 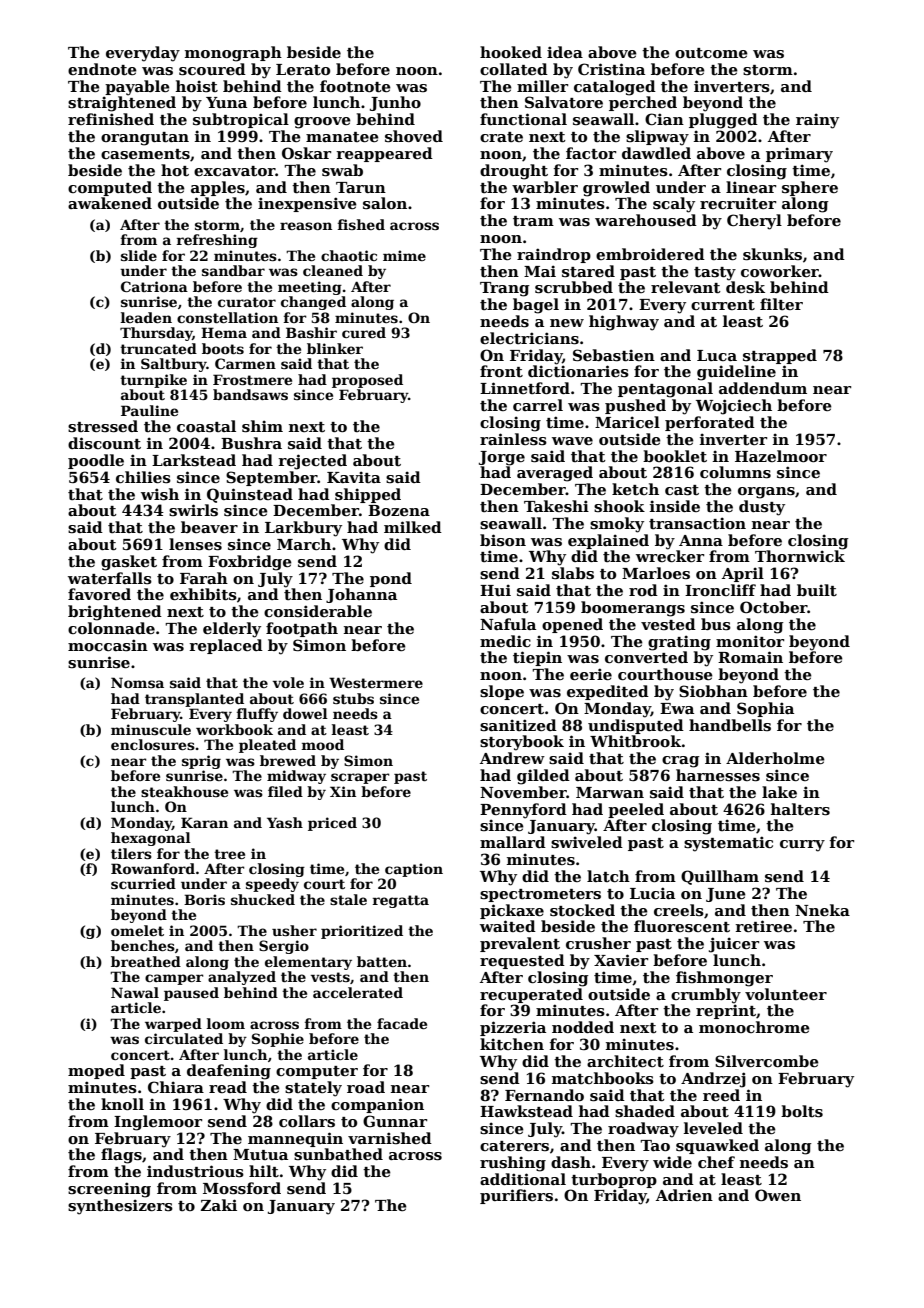 I want to click on monograph, so click(x=233, y=54).
